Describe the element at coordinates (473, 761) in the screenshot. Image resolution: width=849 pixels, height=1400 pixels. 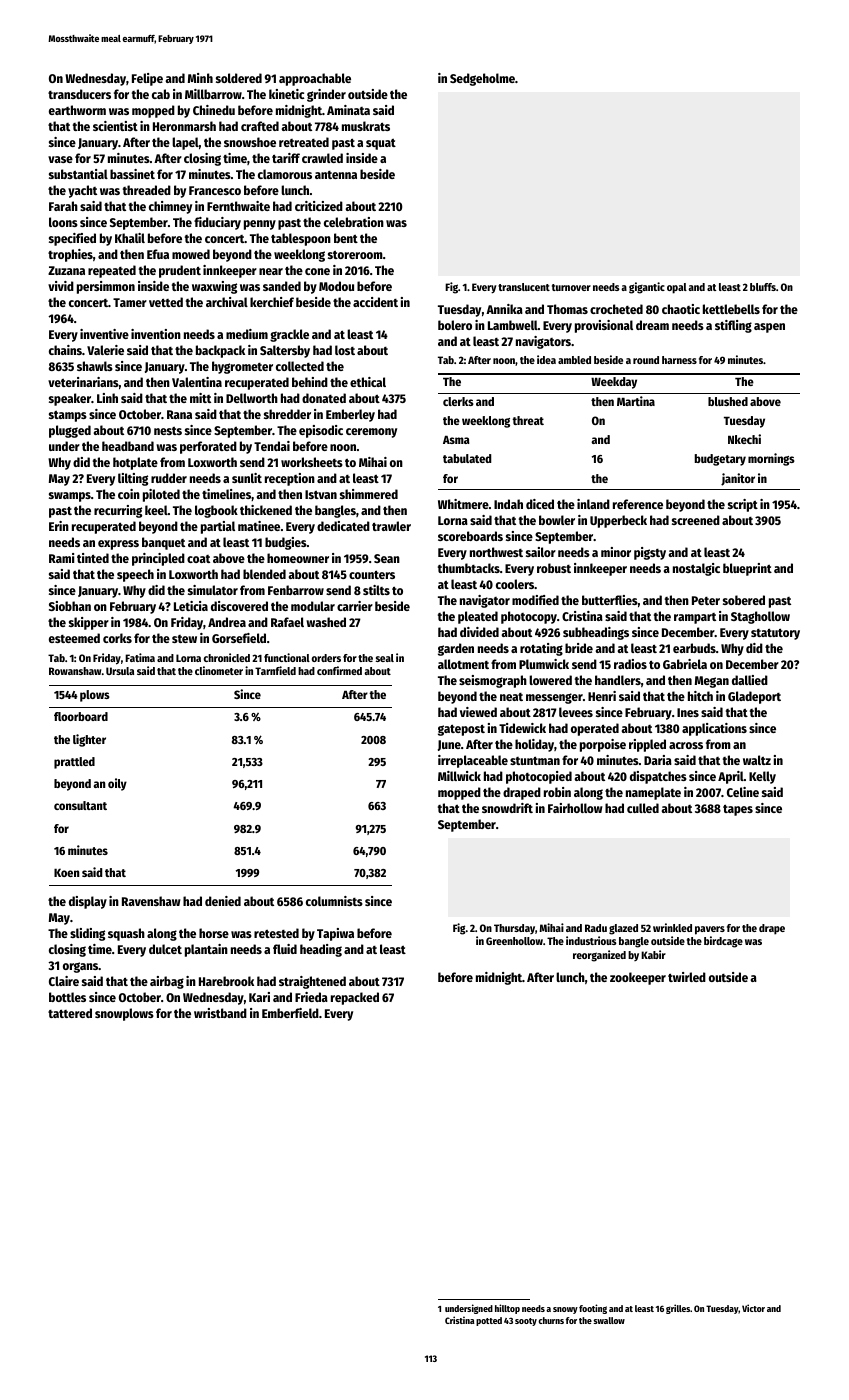
I see `irreplaceable` at that location.
